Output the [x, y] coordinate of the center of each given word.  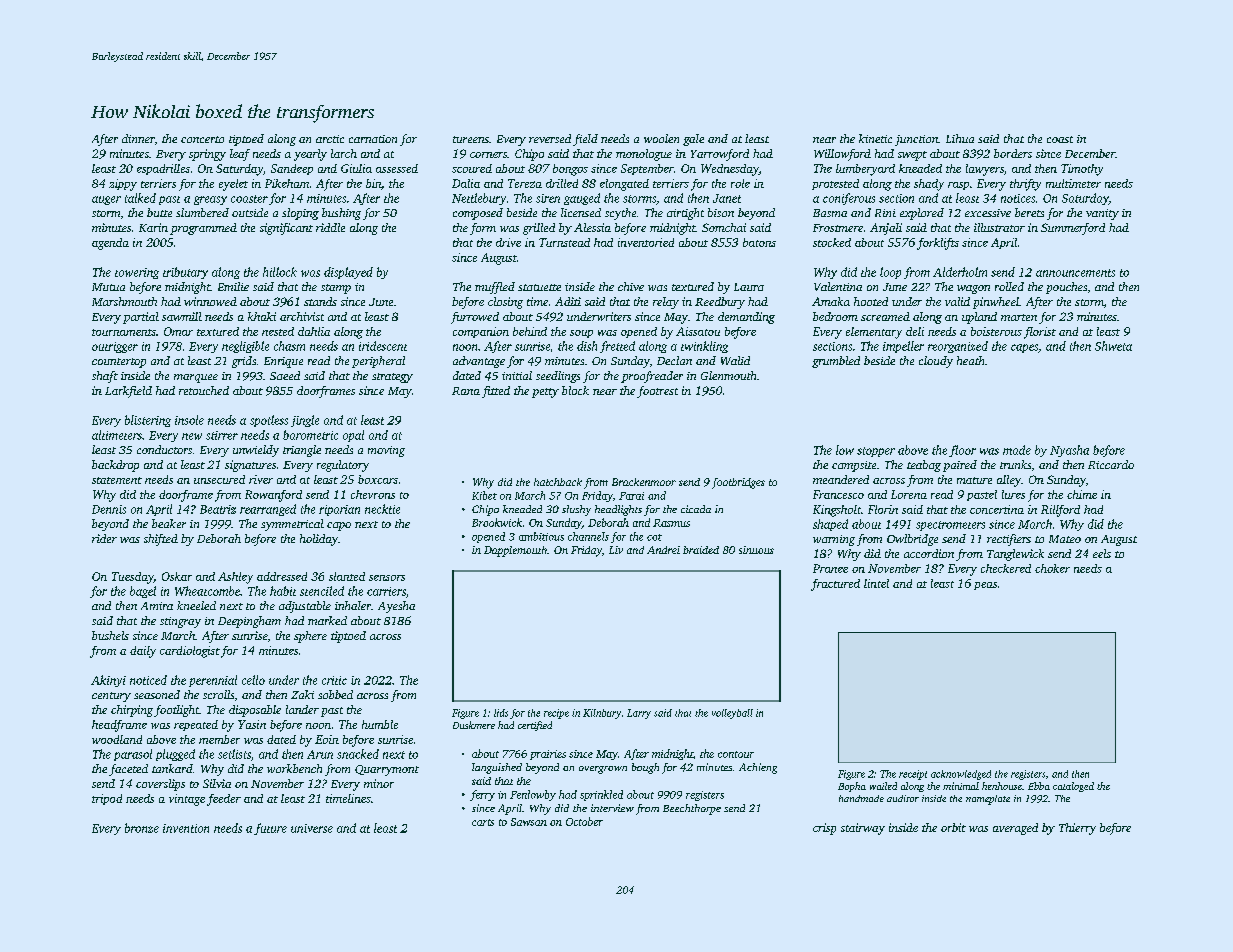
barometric [310, 435]
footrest [657, 392]
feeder [224, 800]
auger [106, 200]
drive [508, 242]
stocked [832, 242]
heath [970, 360]
